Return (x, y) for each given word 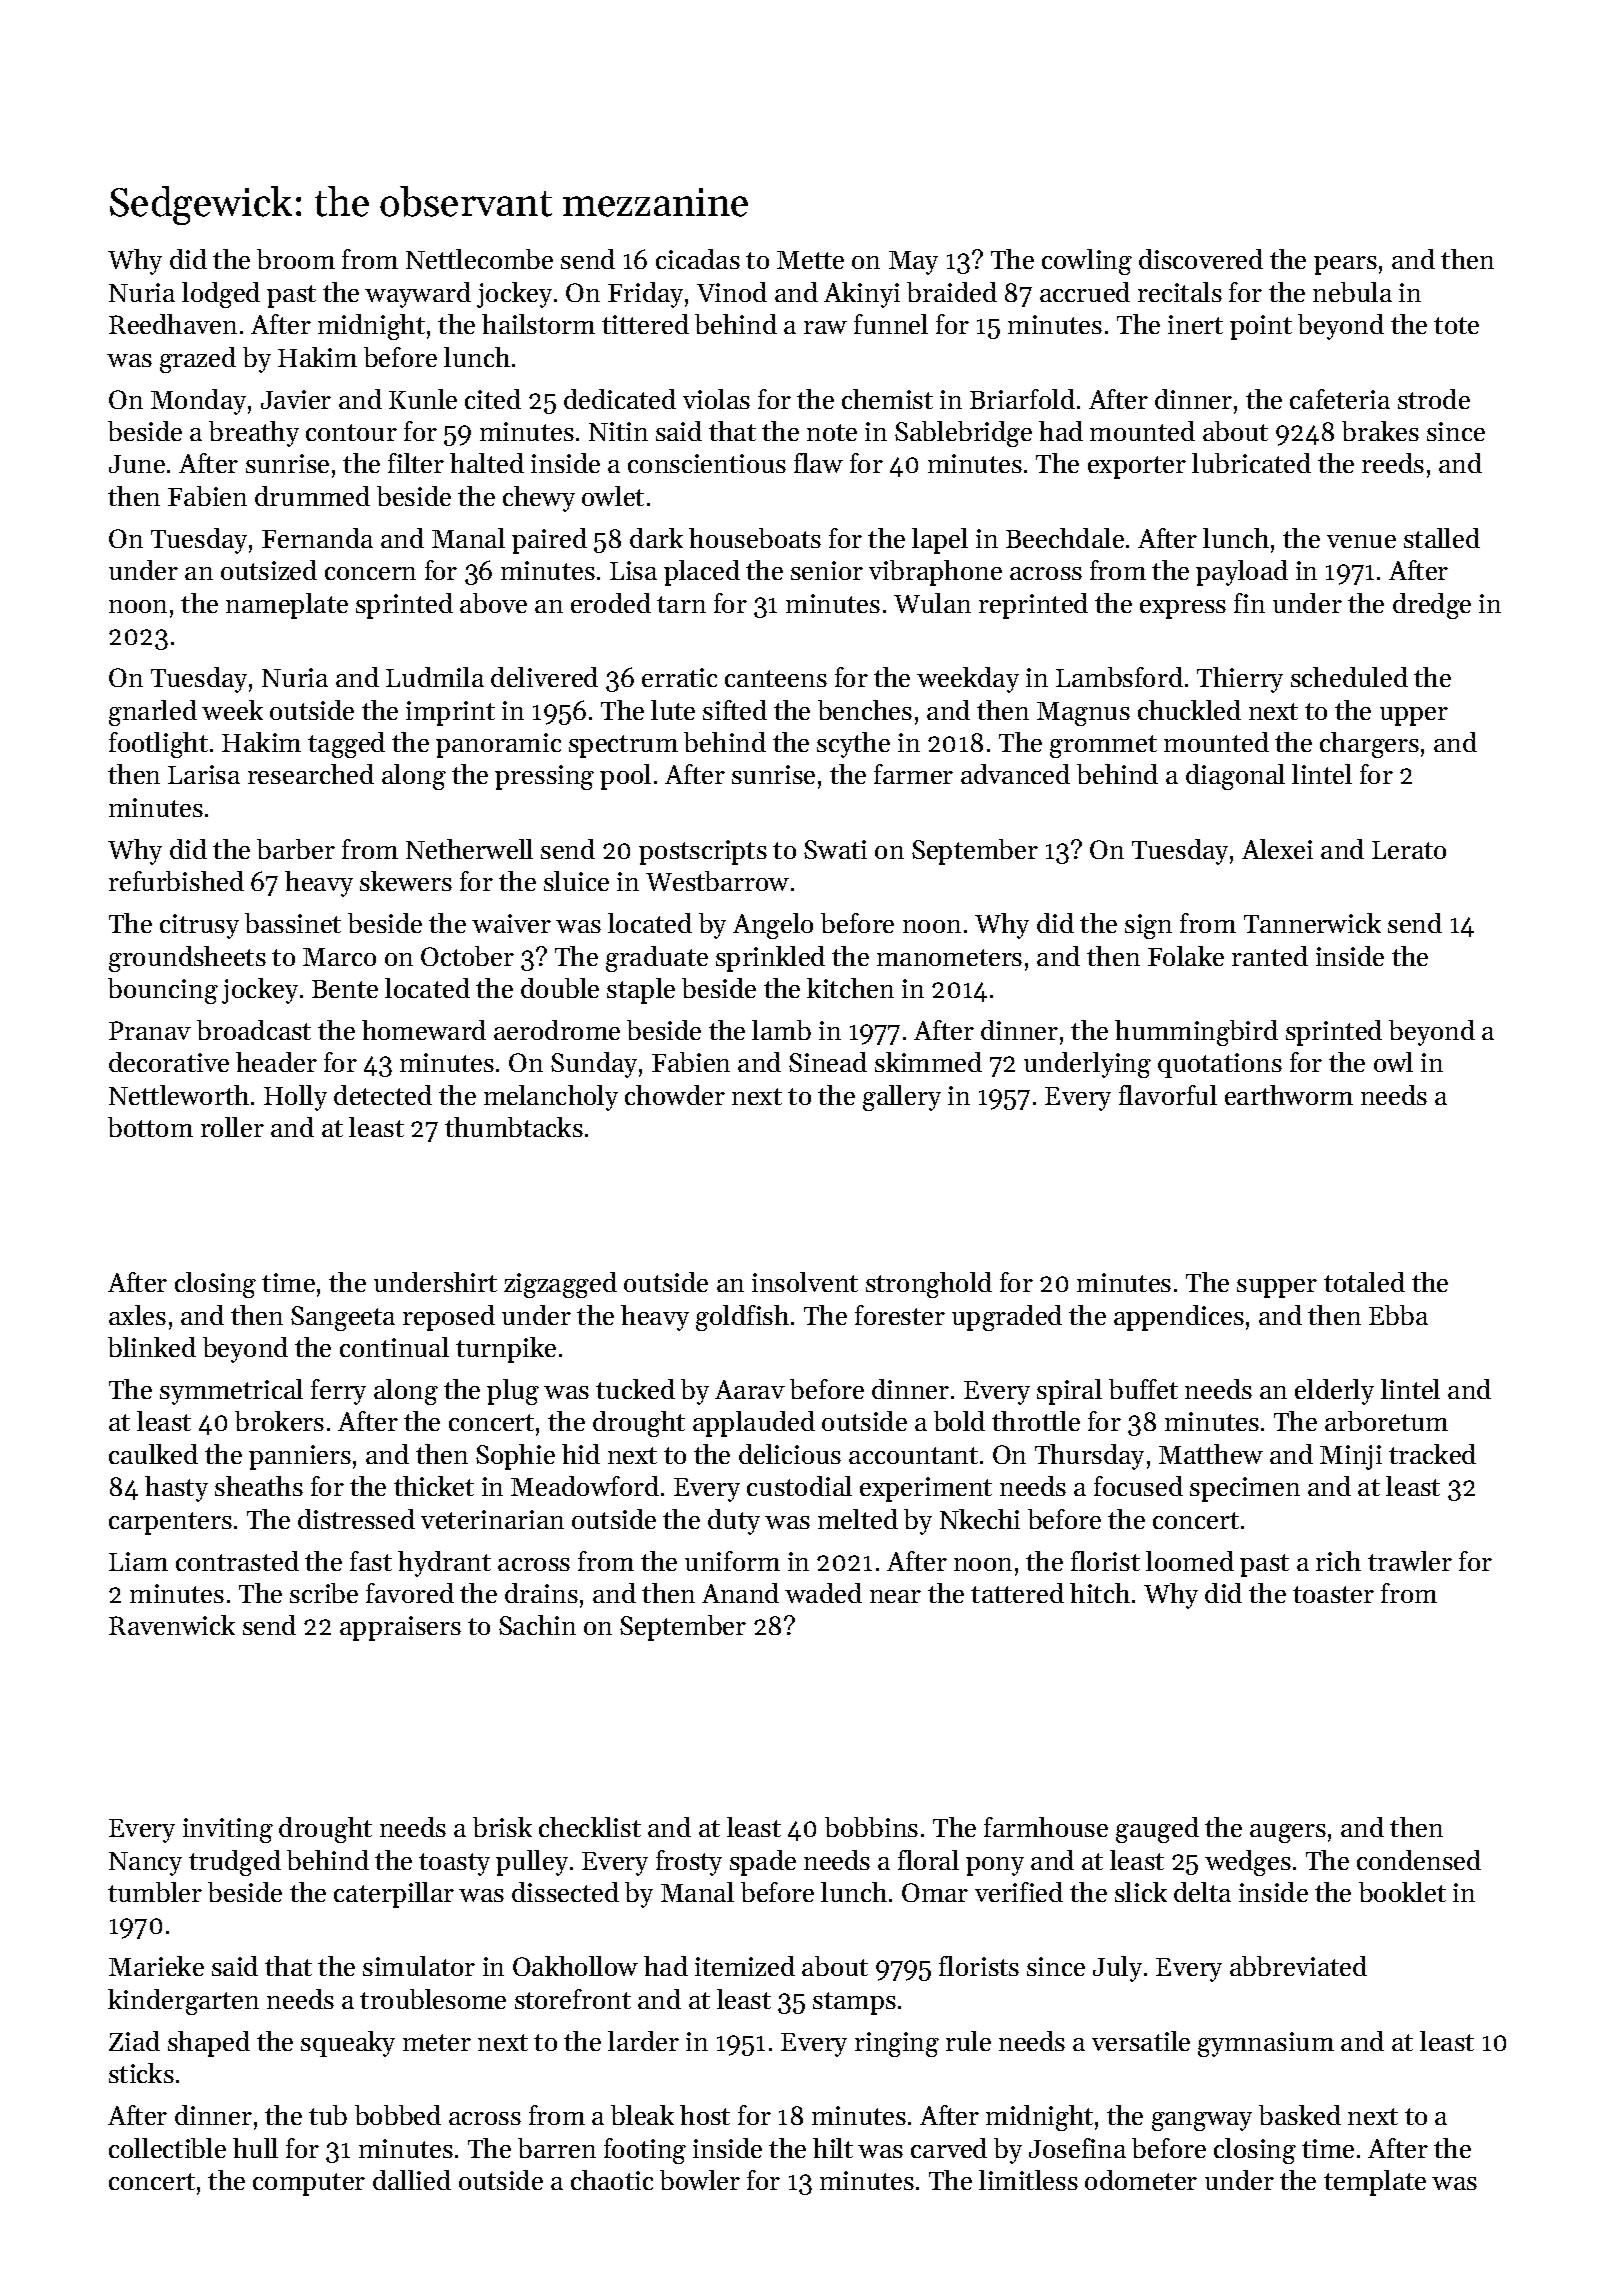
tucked (635, 1389)
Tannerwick (1312, 923)
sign (1148, 926)
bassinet (293, 923)
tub (328, 2115)
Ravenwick (172, 1625)
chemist (887, 399)
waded (823, 1593)
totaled (1364, 1282)
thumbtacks (514, 1127)
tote (1456, 325)
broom (296, 259)
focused (1138, 1486)
